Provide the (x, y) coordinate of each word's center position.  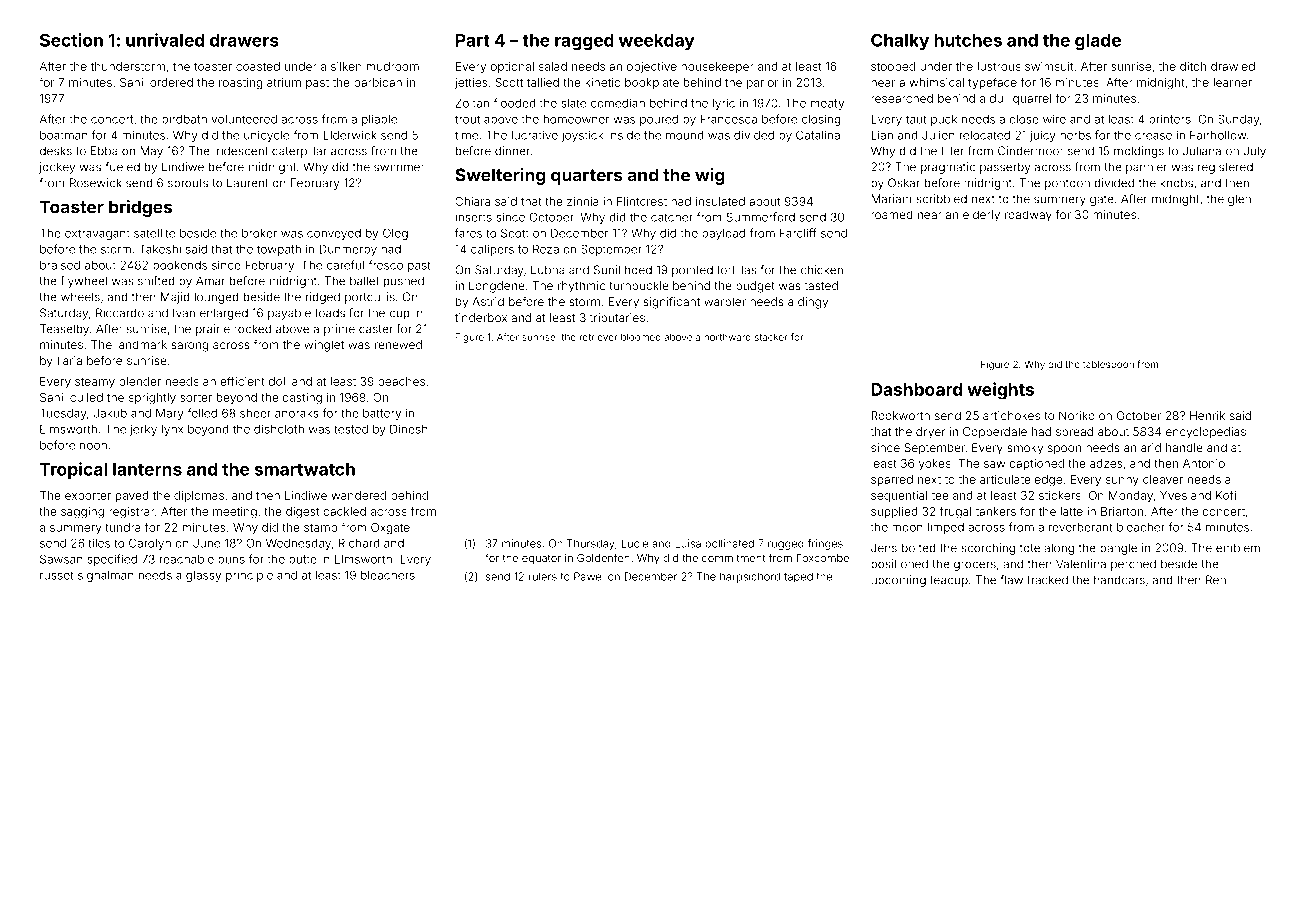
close (1024, 119)
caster (376, 329)
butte (303, 559)
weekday (657, 42)
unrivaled (165, 40)
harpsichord (750, 577)
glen (1239, 200)
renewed (398, 344)
